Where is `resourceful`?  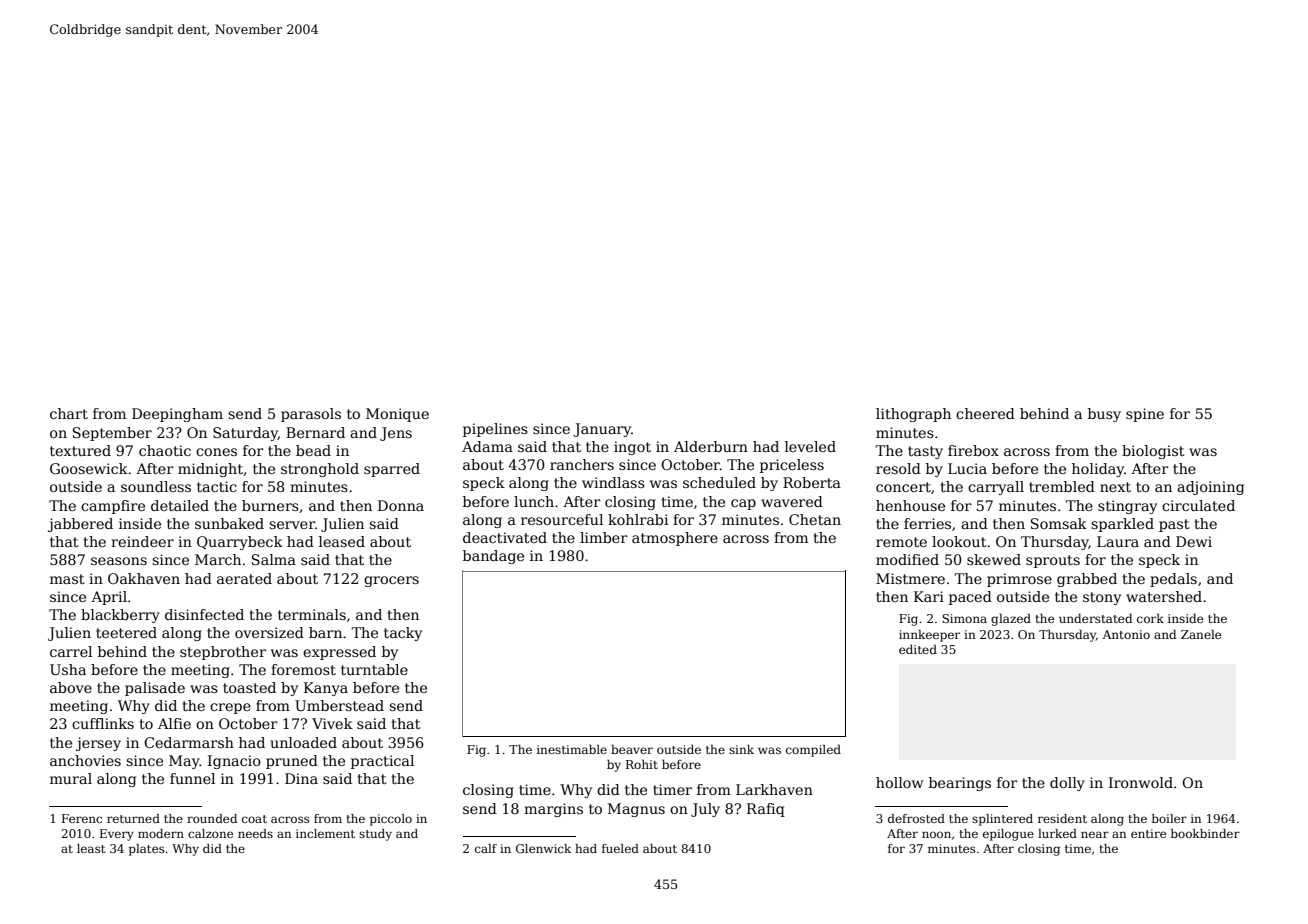
resourceful is located at coordinates (562, 519).
